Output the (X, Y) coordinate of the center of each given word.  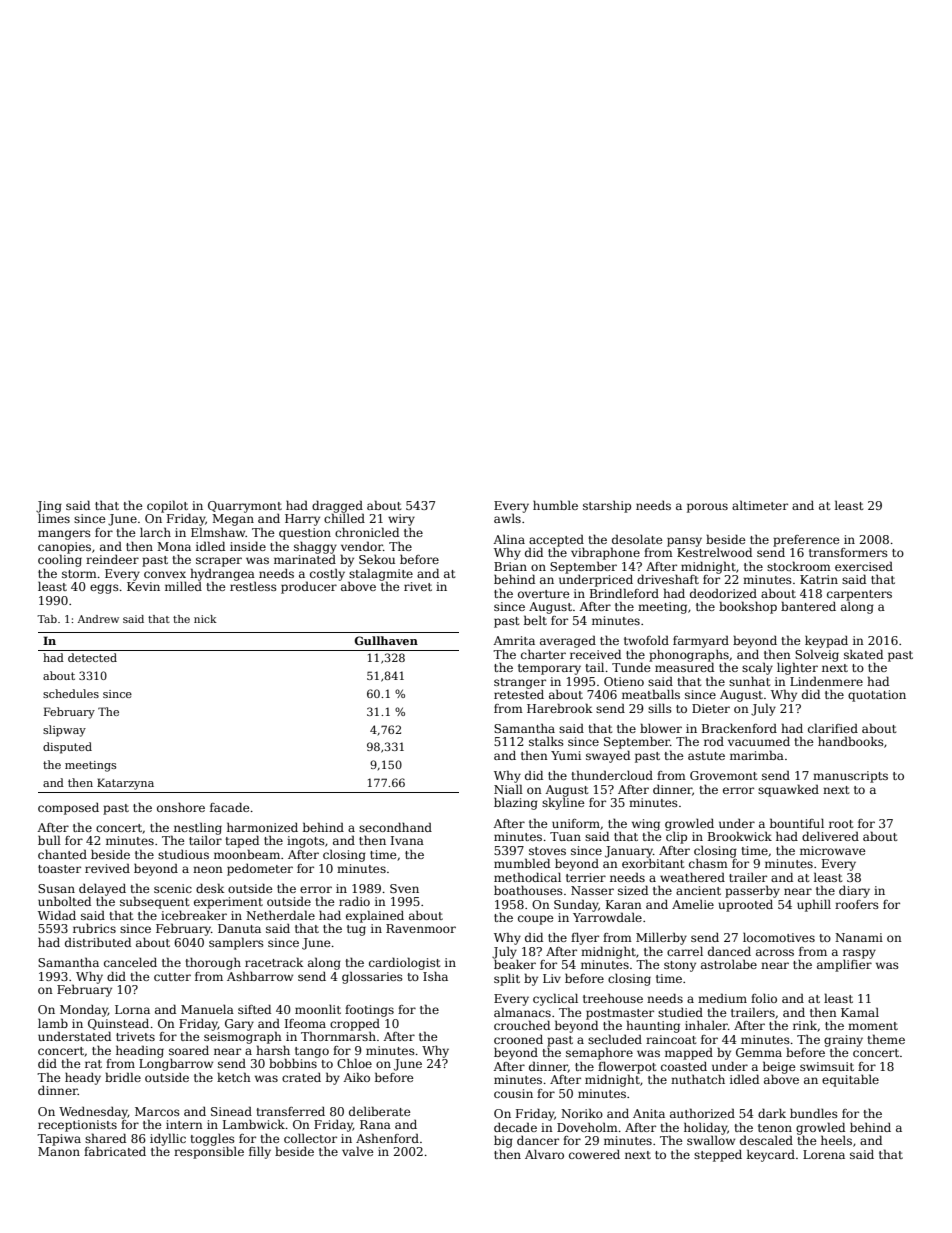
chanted (62, 854)
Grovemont (723, 775)
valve (357, 1151)
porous (707, 508)
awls (507, 518)
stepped (718, 1156)
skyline (563, 803)
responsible (209, 1152)
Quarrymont (245, 507)
